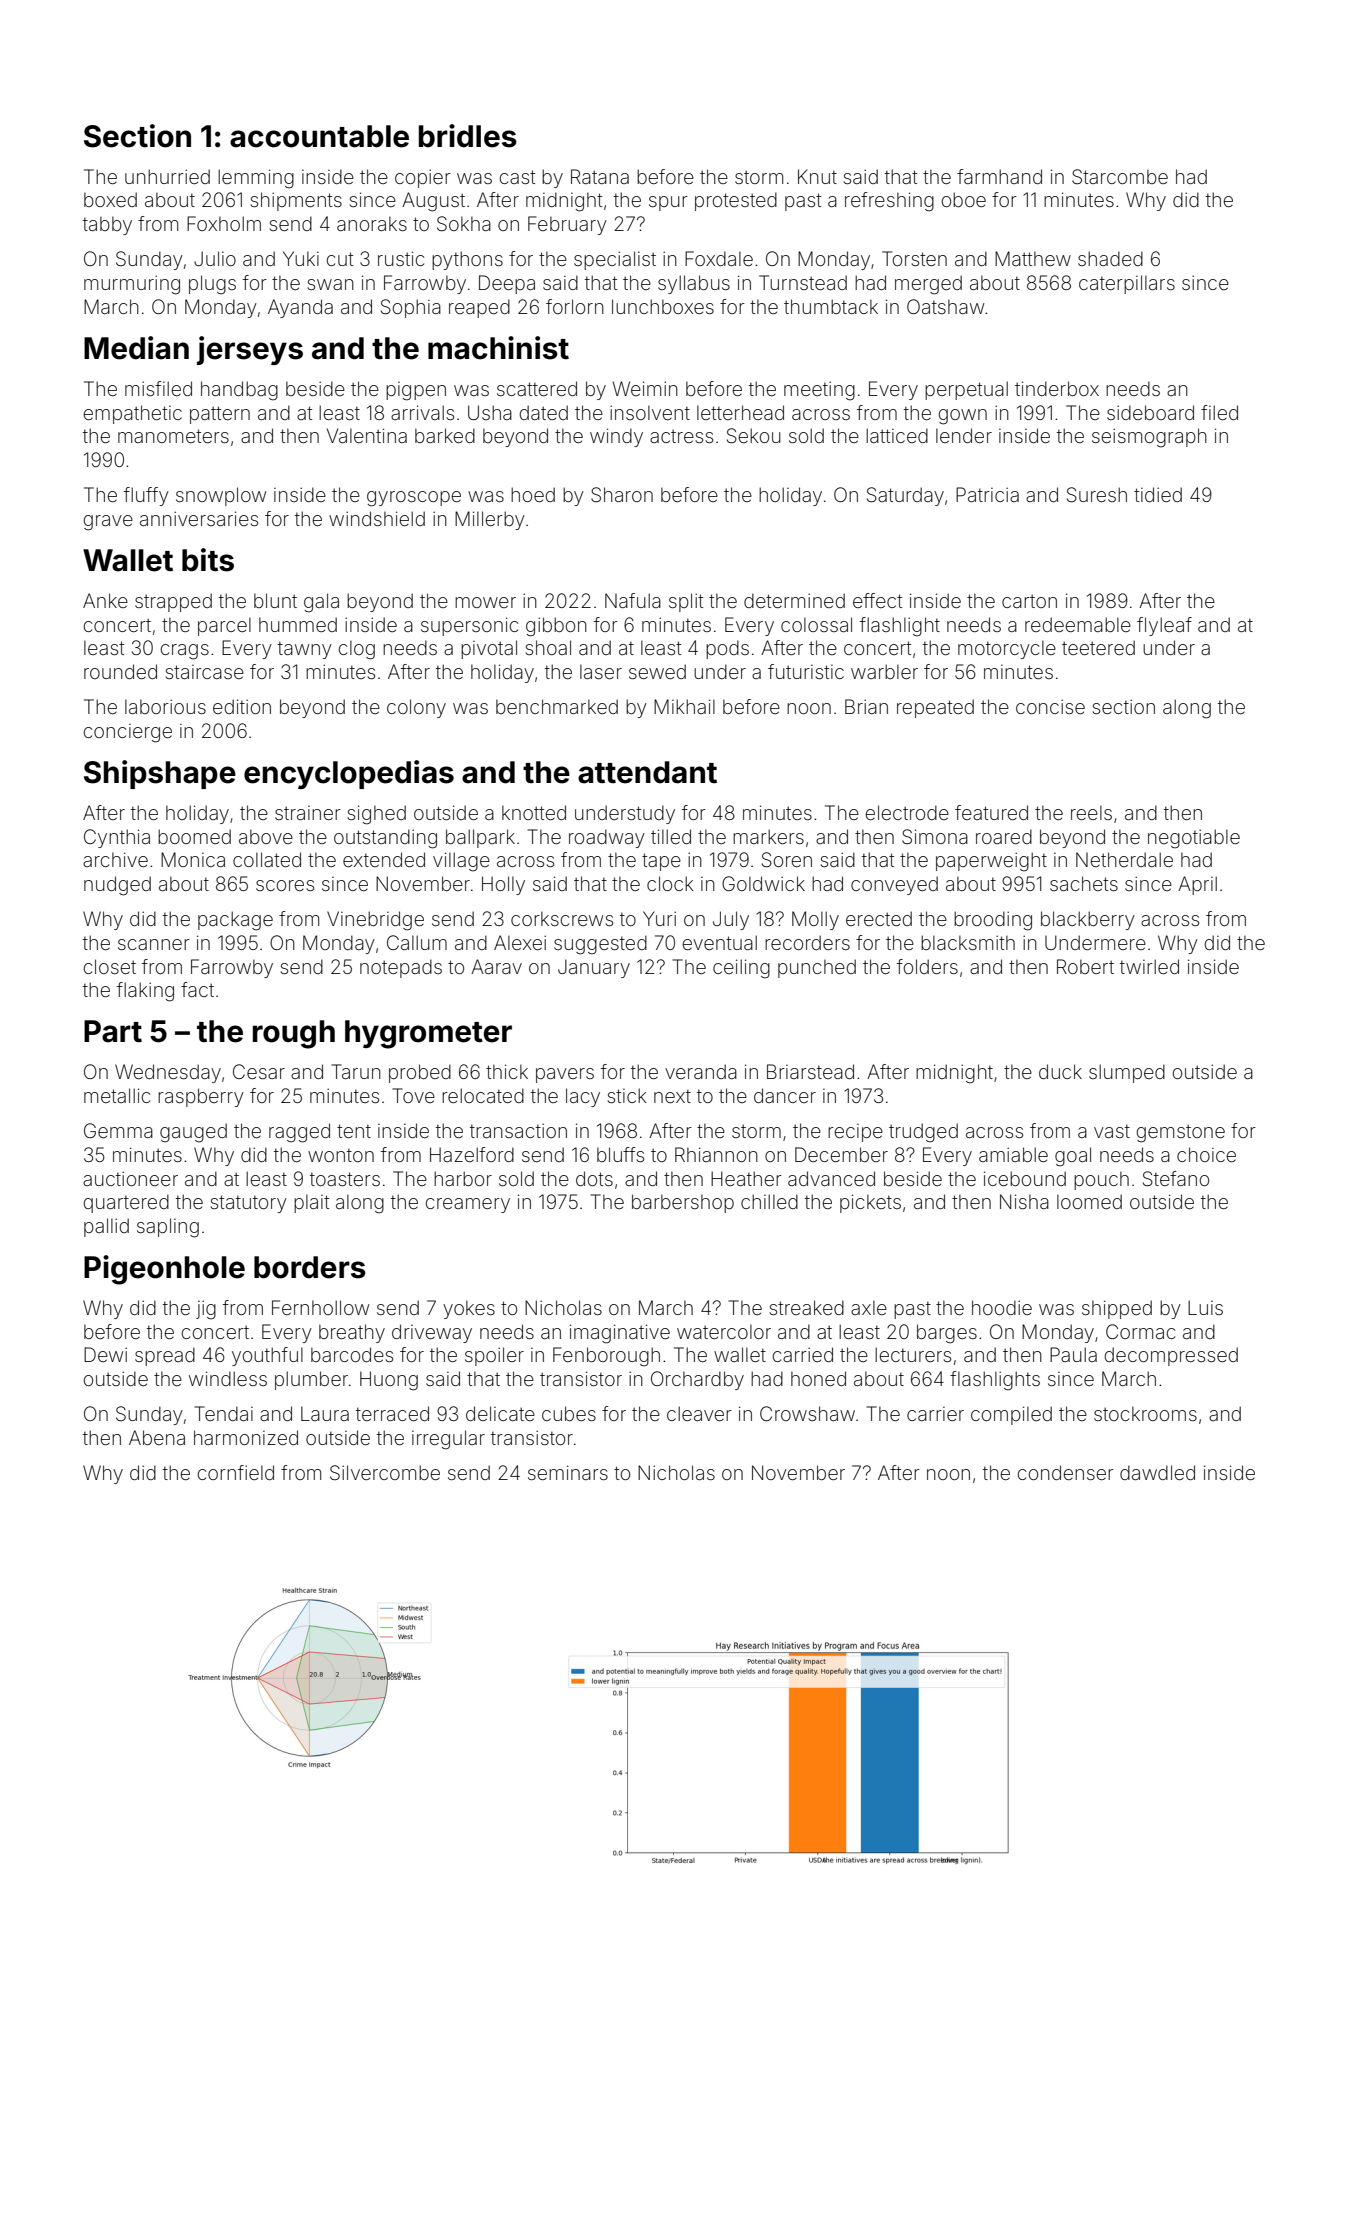 The image size is (1349, 2222). What do you see at coordinates (1050, 706) in the screenshot?
I see `concise` at bounding box center [1050, 706].
